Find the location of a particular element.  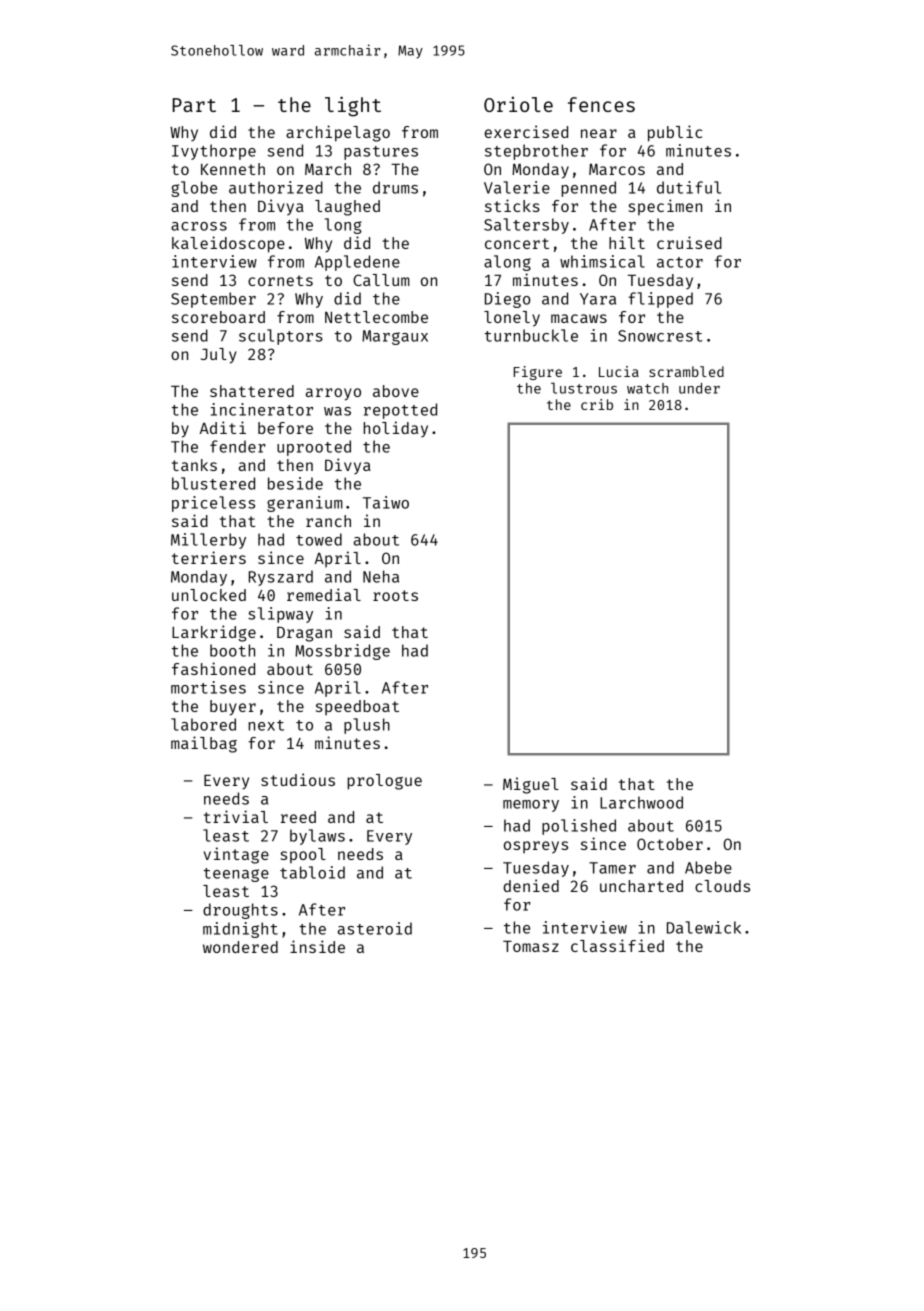

under is located at coordinates (699, 388).
